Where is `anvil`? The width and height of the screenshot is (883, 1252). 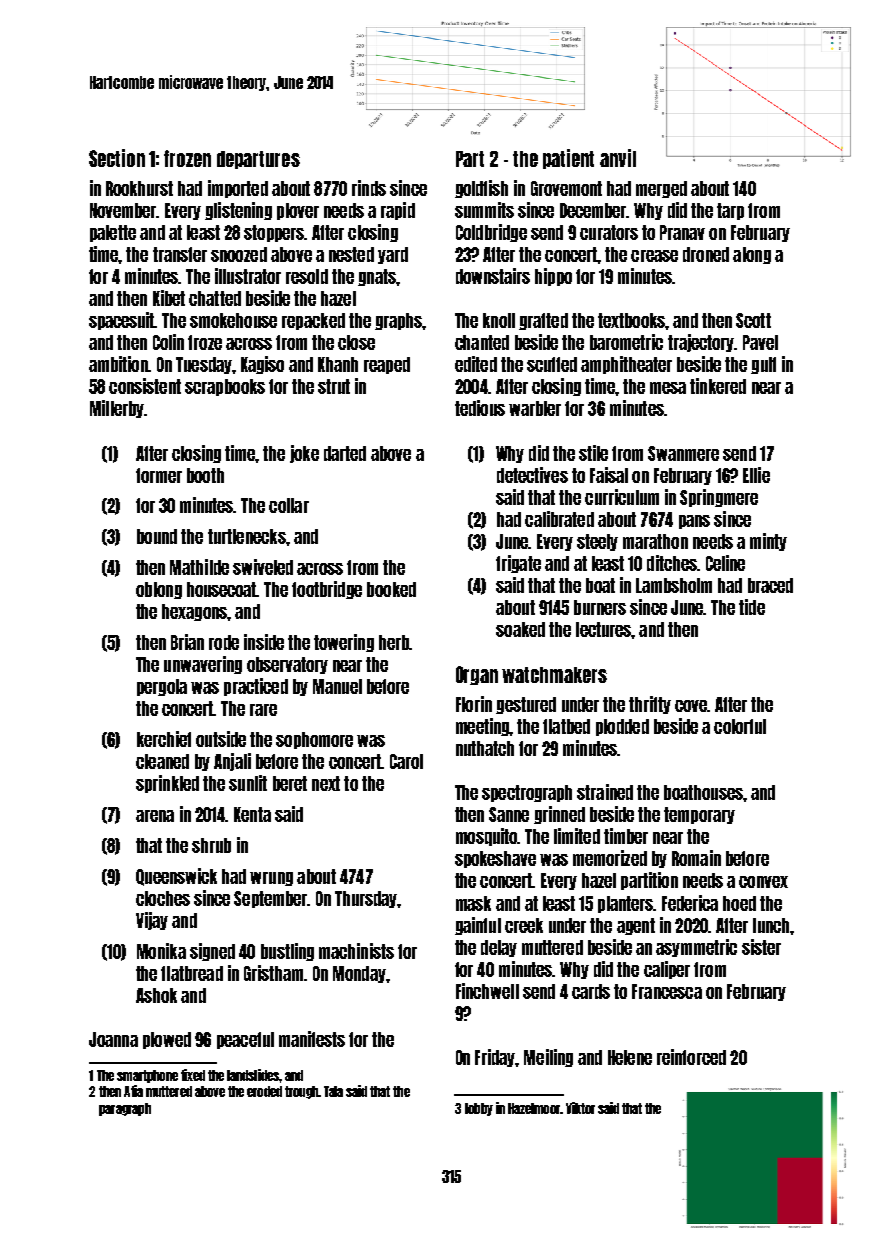 anvil is located at coordinates (618, 158).
